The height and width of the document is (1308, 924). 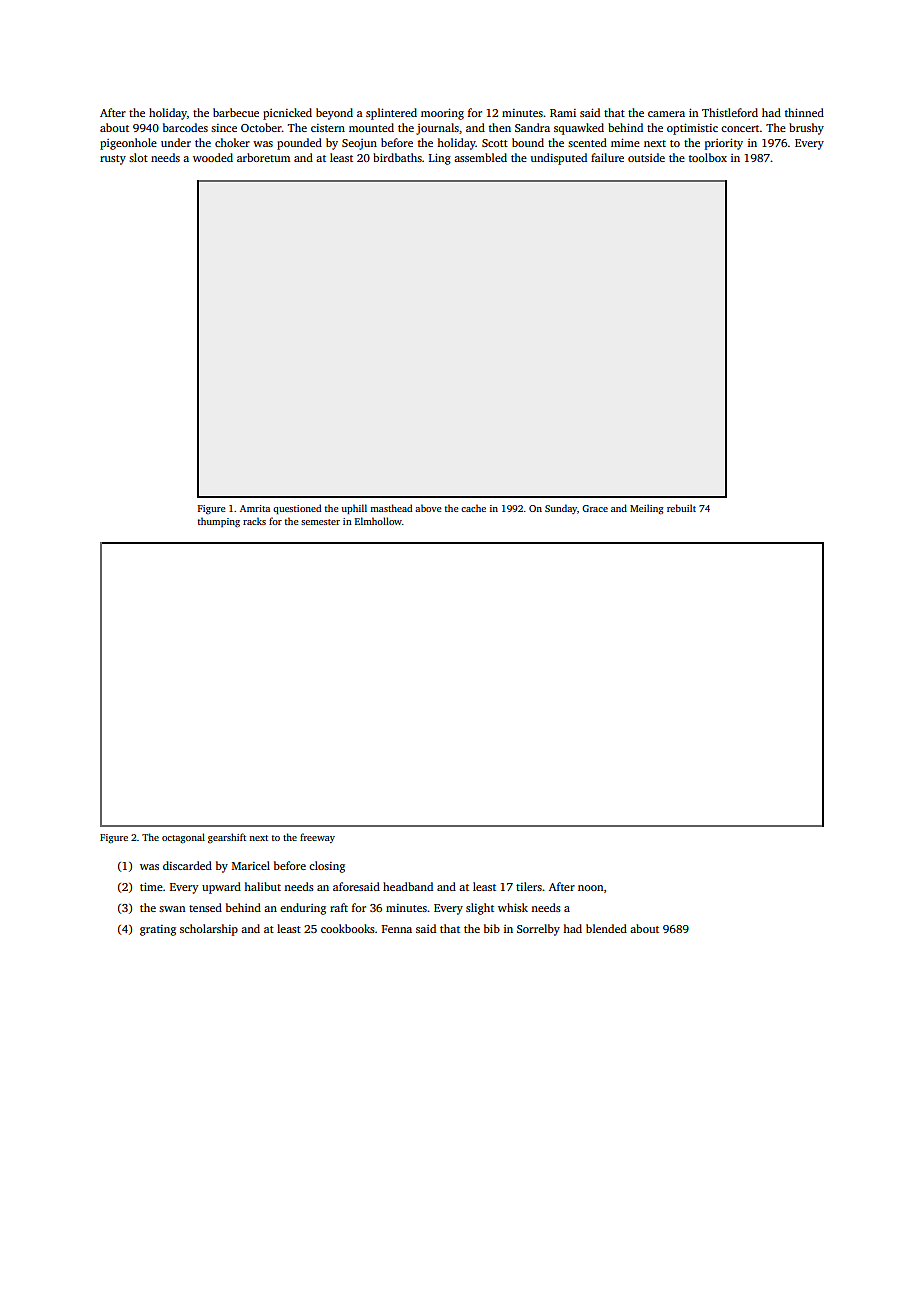 I want to click on under, so click(x=176, y=142).
